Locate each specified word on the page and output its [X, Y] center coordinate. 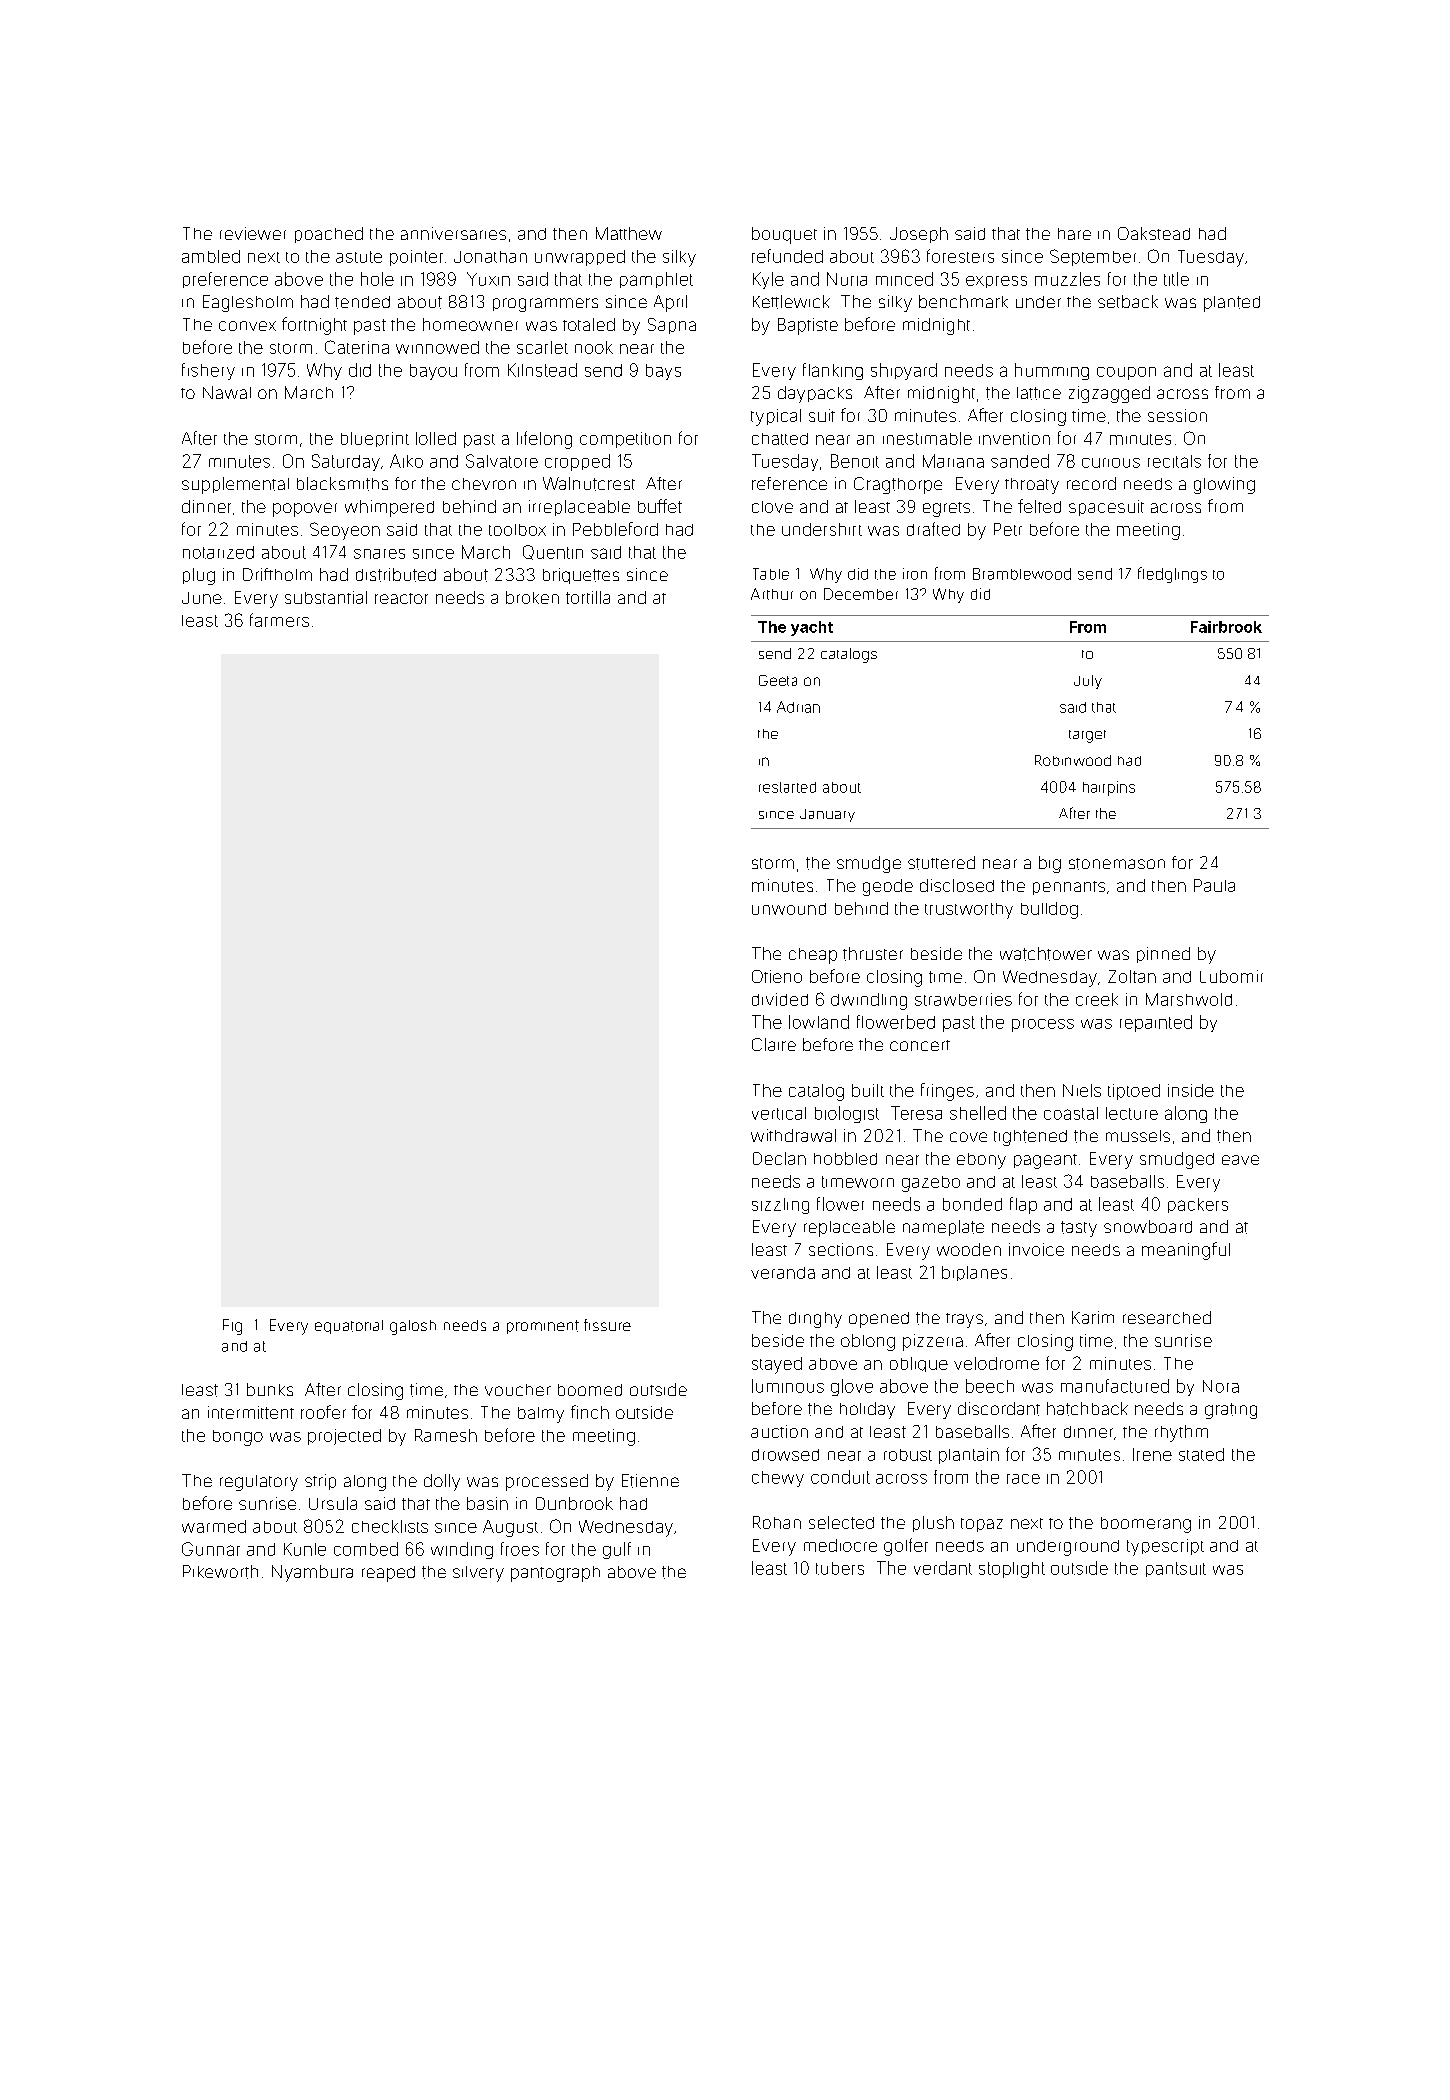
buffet [660, 506]
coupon [1126, 373]
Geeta [778, 680]
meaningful [1186, 1251]
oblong [868, 1342]
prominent [543, 1327]
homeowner [470, 324]
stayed [777, 1365]
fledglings [1172, 575]
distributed [396, 575]
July [1088, 682]
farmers [279, 620]
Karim [1093, 1317]
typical [776, 417]
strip [320, 1482]
